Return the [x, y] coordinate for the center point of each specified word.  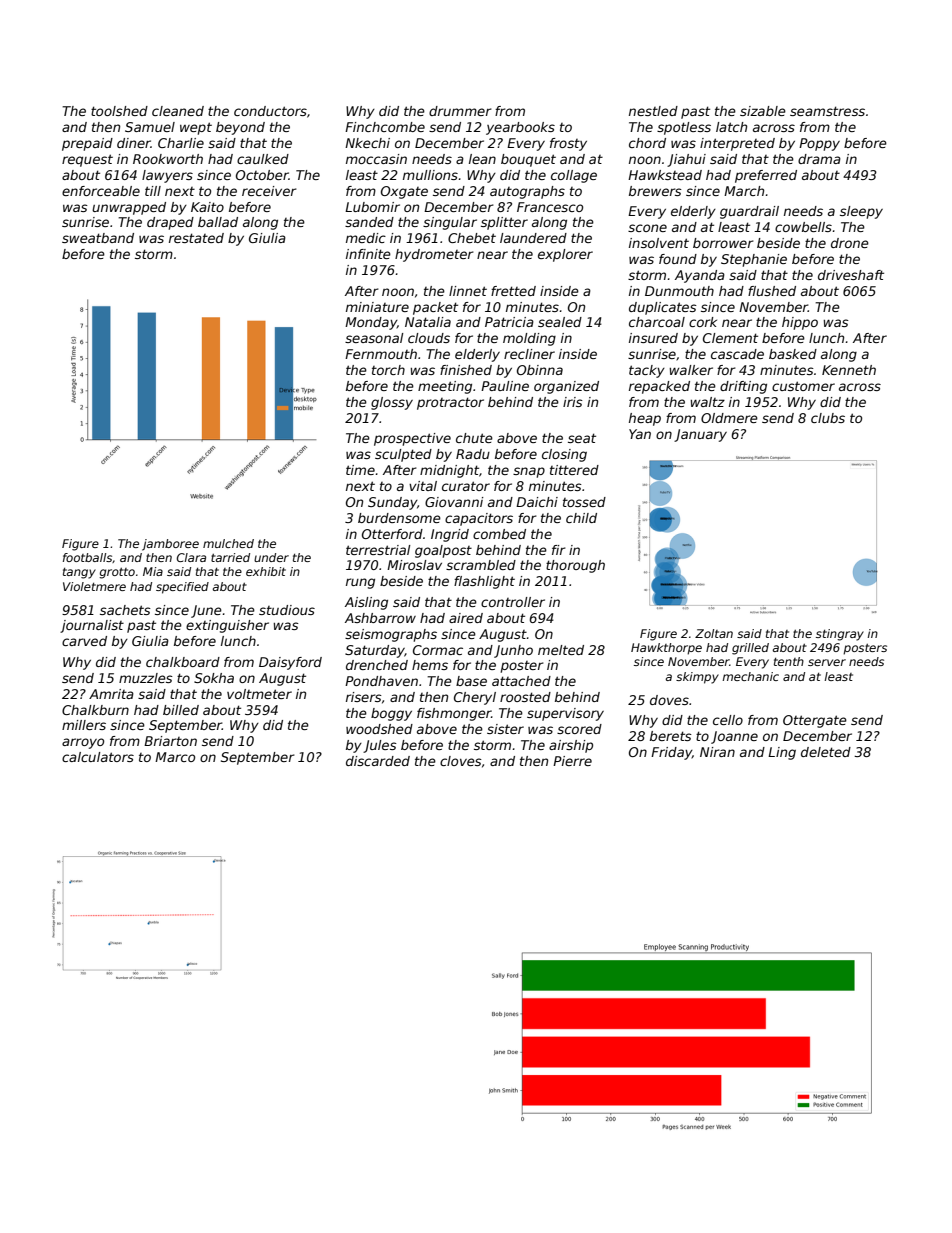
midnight [449, 471]
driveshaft [851, 275]
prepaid [87, 144]
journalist [92, 626]
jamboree [170, 545]
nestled [653, 111]
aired [466, 618]
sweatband [98, 238]
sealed [560, 322]
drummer [460, 111]
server [827, 662]
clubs [828, 418]
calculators [98, 757]
